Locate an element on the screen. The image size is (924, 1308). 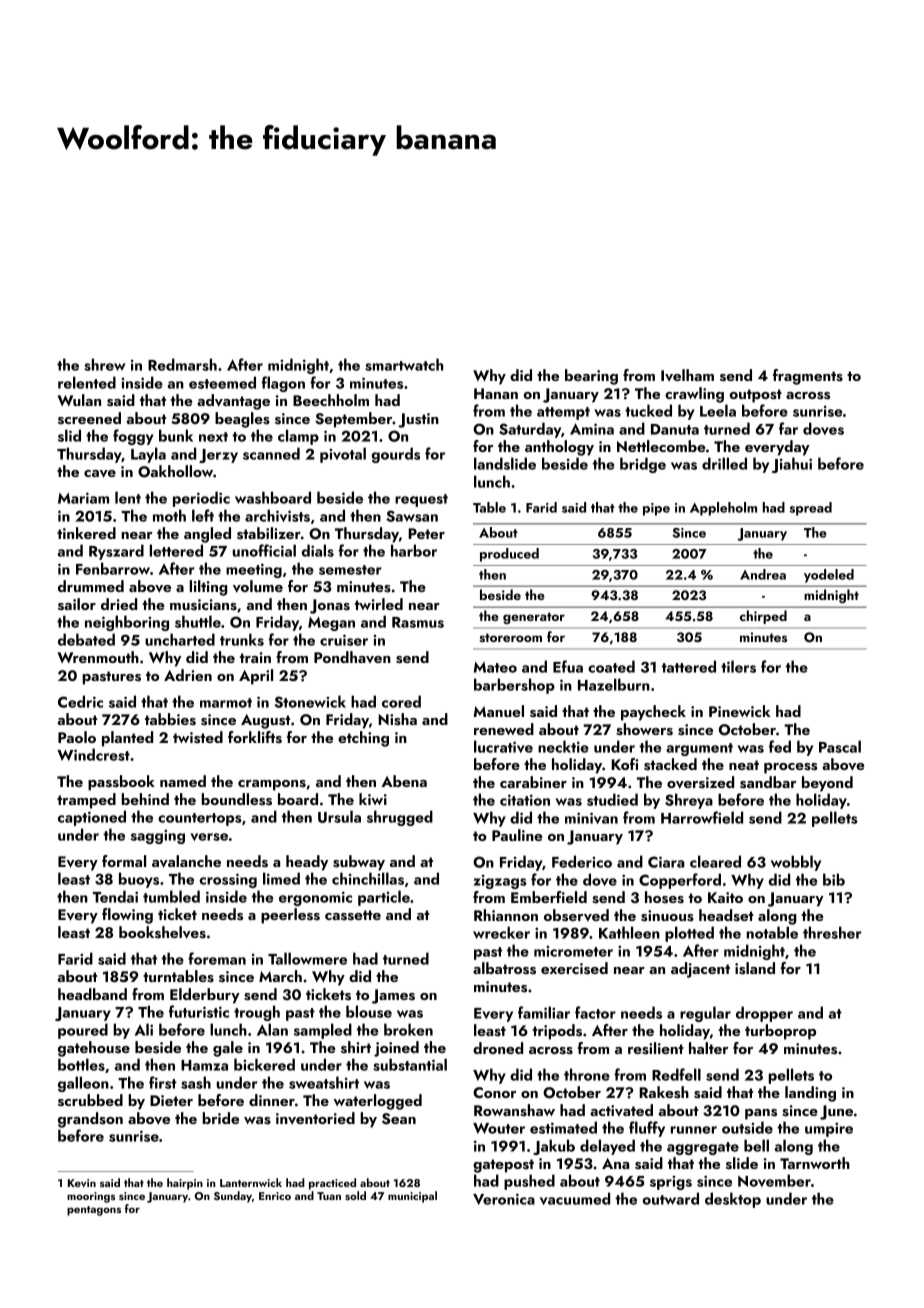
anthology is located at coordinates (559, 448).
